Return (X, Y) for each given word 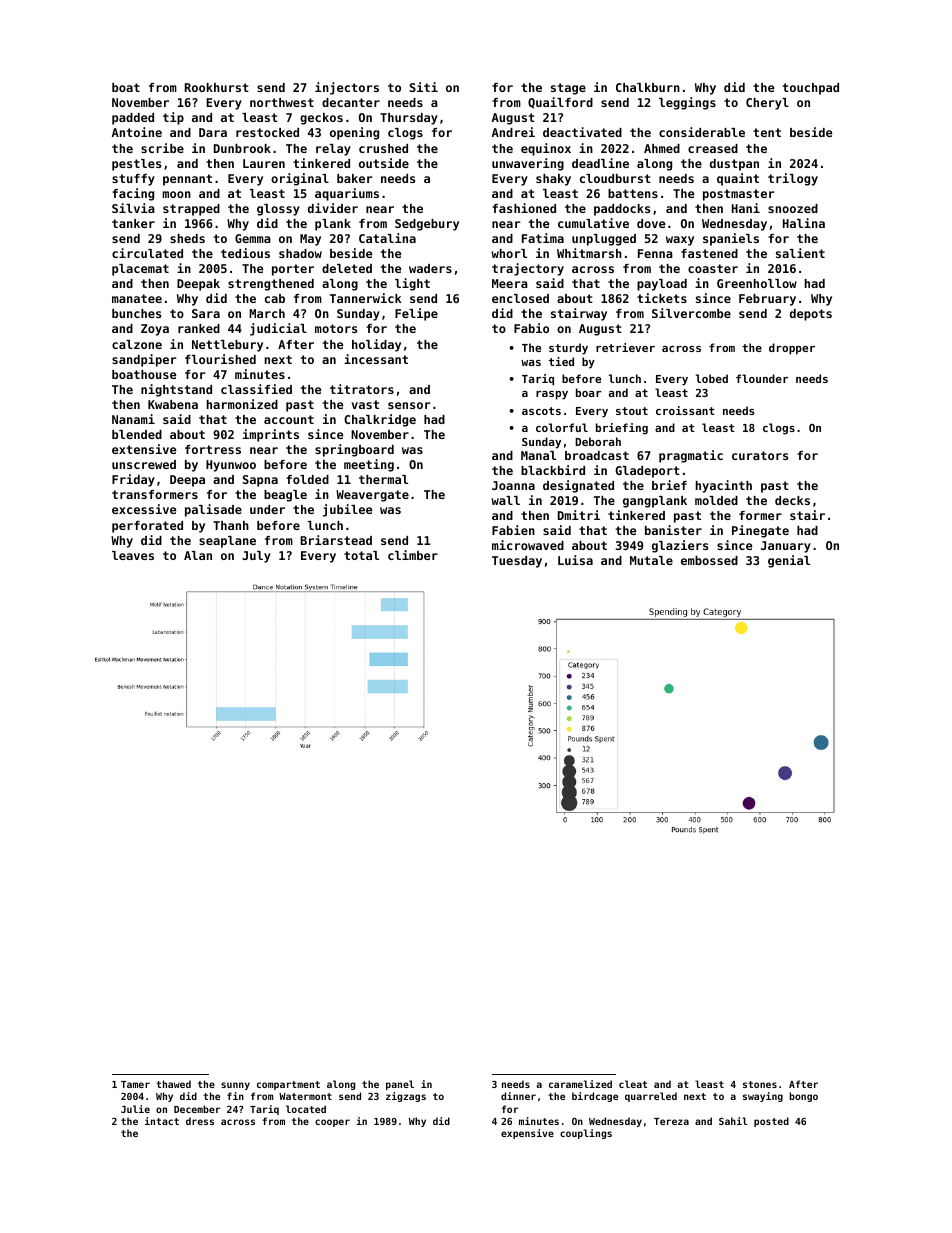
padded (133, 119)
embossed (709, 560)
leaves (133, 555)
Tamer (135, 1084)
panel (400, 1085)
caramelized (580, 1084)
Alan (198, 555)
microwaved (528, 545)
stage (568, 89)
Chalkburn (648, 87)
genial (789, 561)
